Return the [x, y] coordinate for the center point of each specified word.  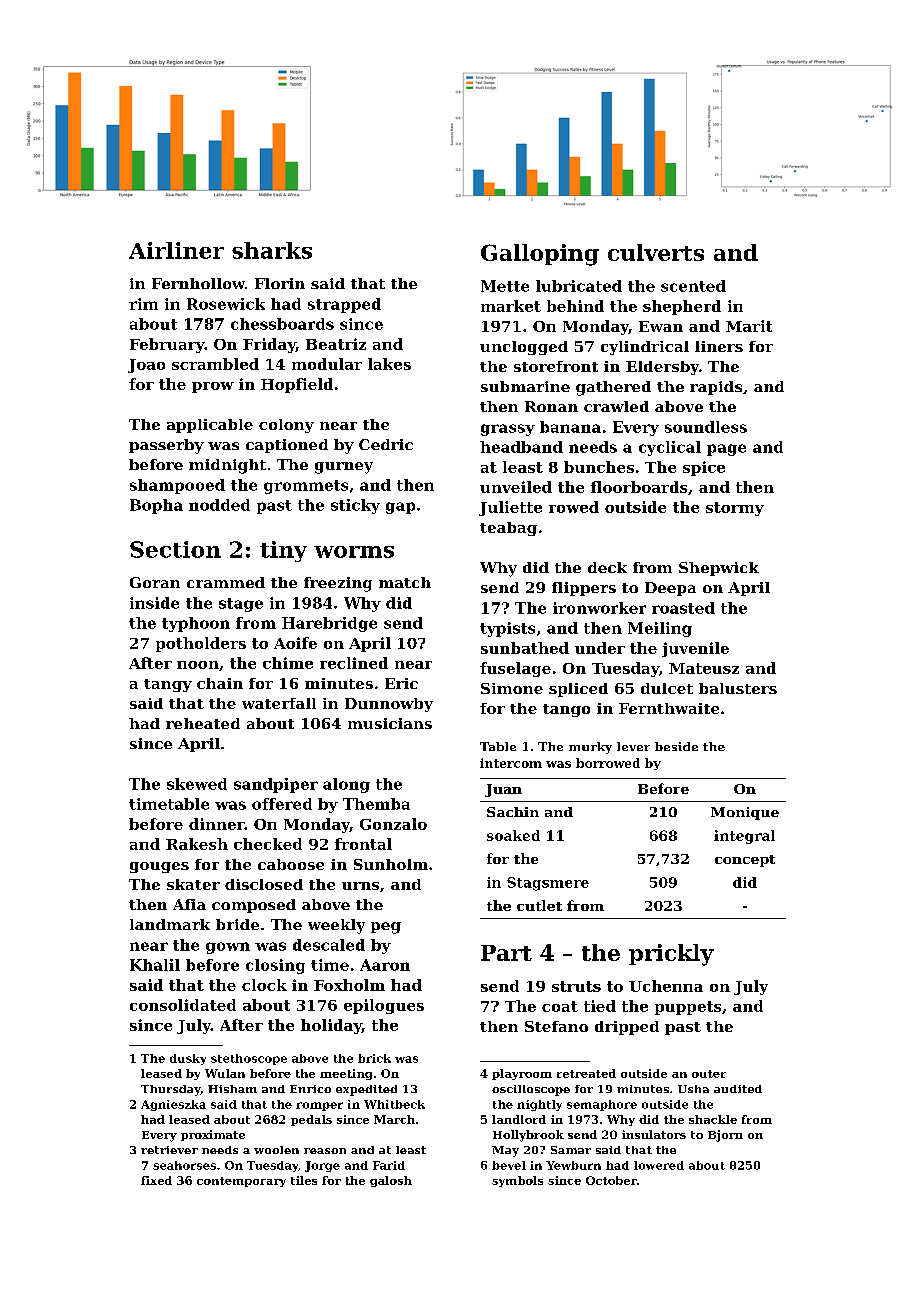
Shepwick [719, 569]
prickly [671, 955]
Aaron [385, 965]
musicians [390, 723]
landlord [519, 1119]
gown [228, 948]
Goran [155, 582]
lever [633, 746]
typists [507, 629]
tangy [168, 685]
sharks [272, 250]
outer [709, 1074]
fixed [156, 1180]
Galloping [540, 255]
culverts [656, 252]
